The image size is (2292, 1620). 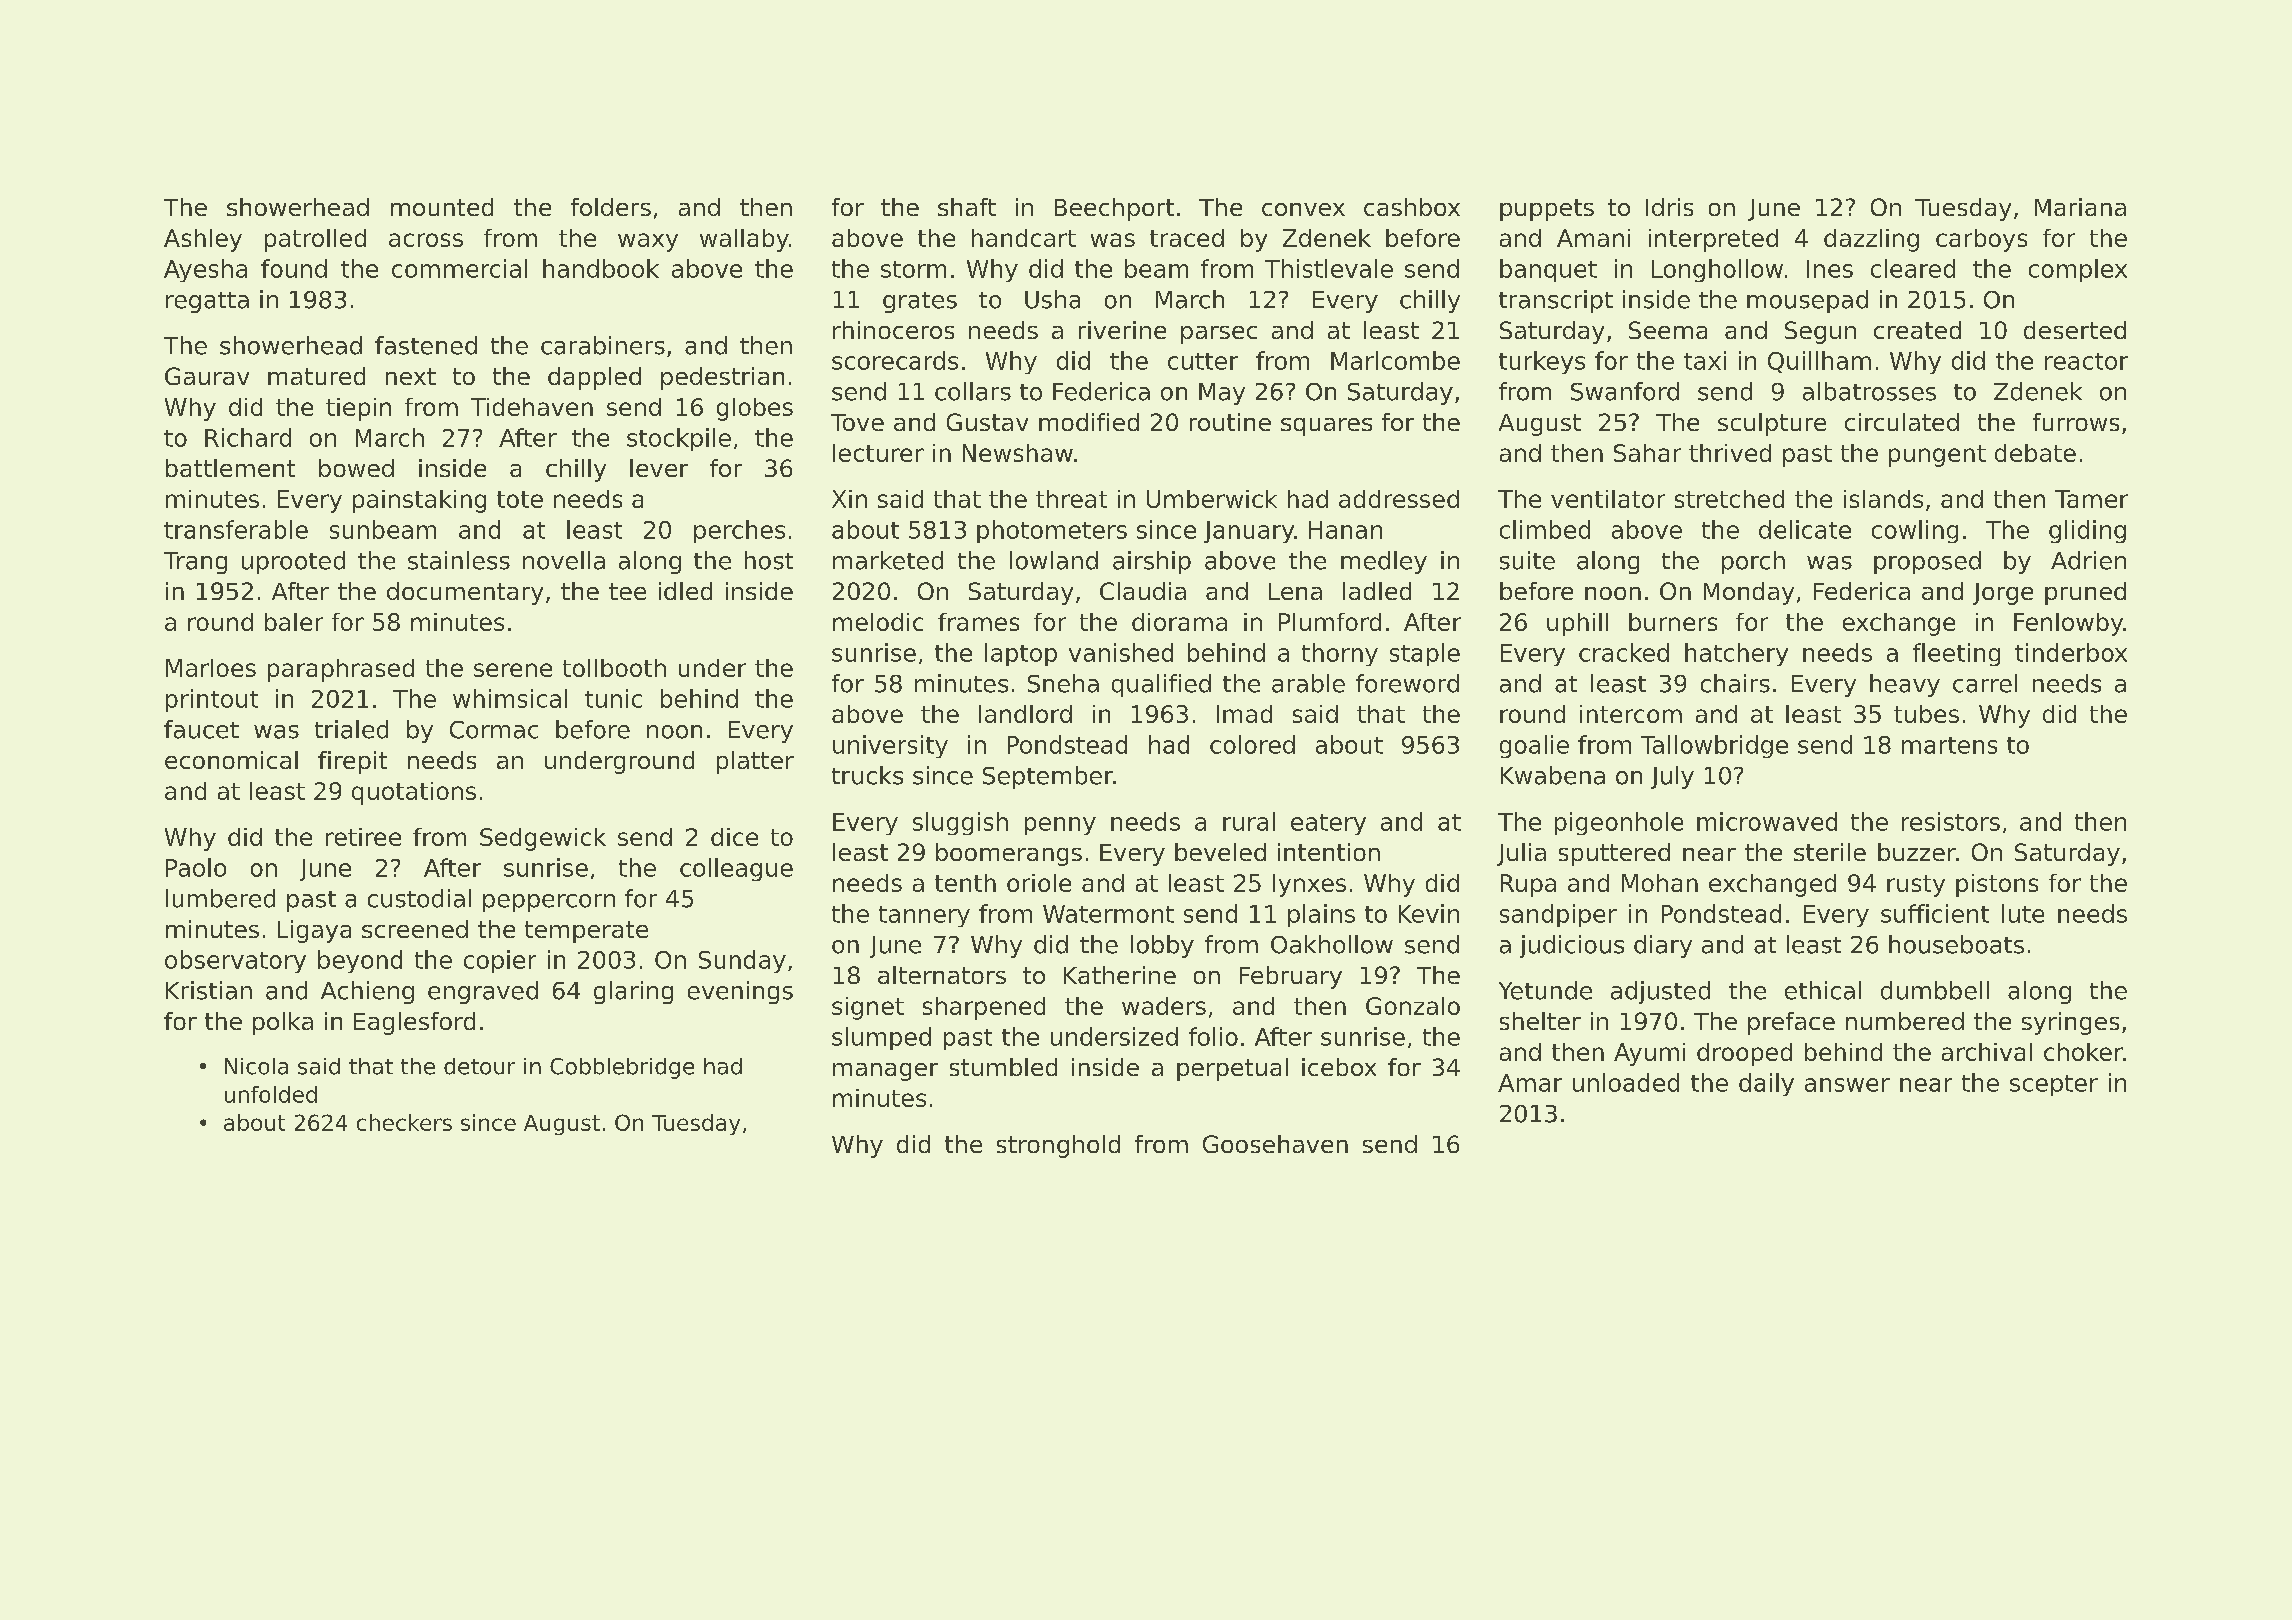 I want to click on Jorge, so click(x=2003, y=594).
